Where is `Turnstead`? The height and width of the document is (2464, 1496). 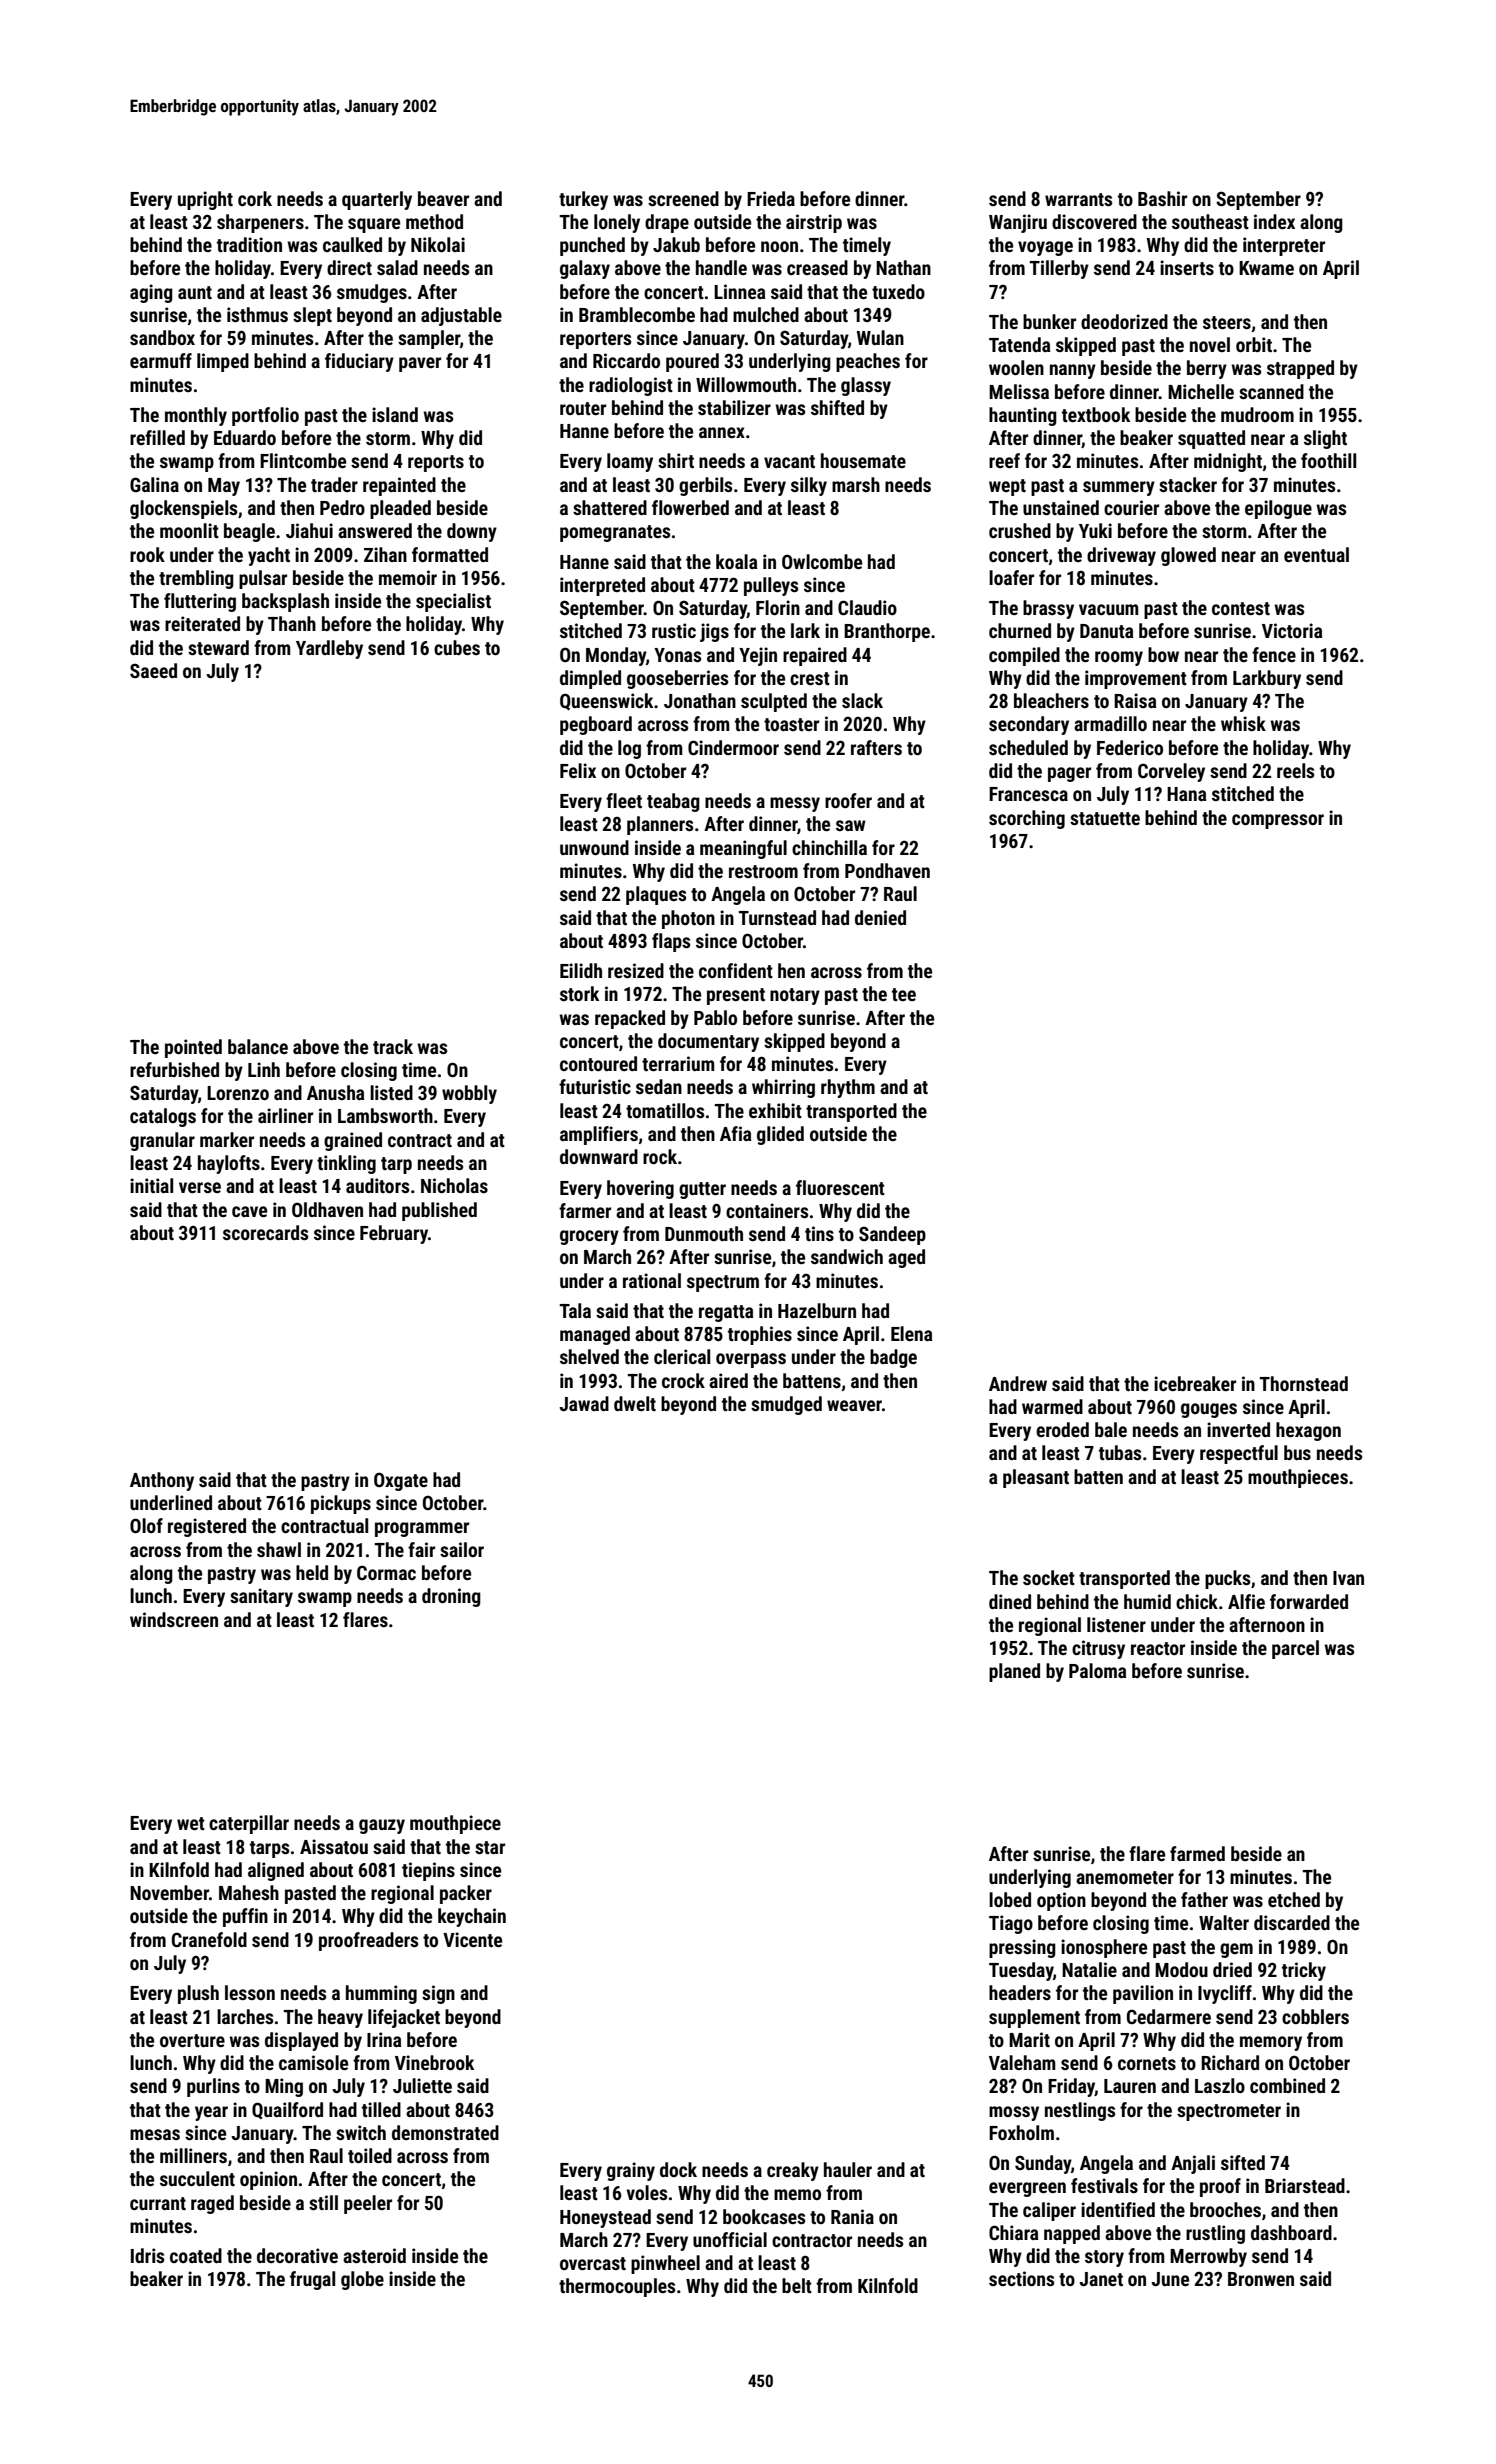
Turnstead is located at coordinates (777, 917).
